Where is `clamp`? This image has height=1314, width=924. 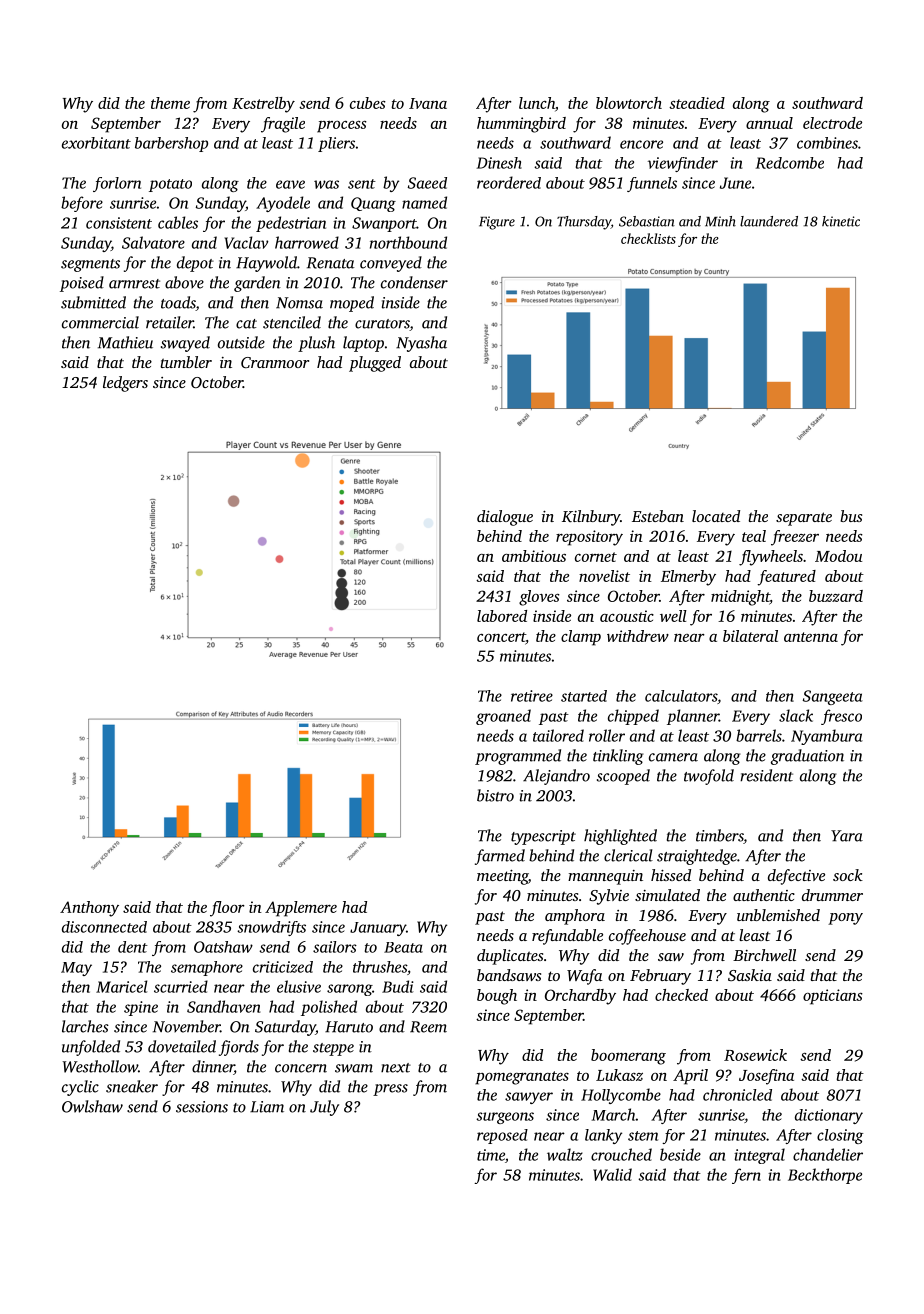 clamp is located at coordinates (581, 638).
